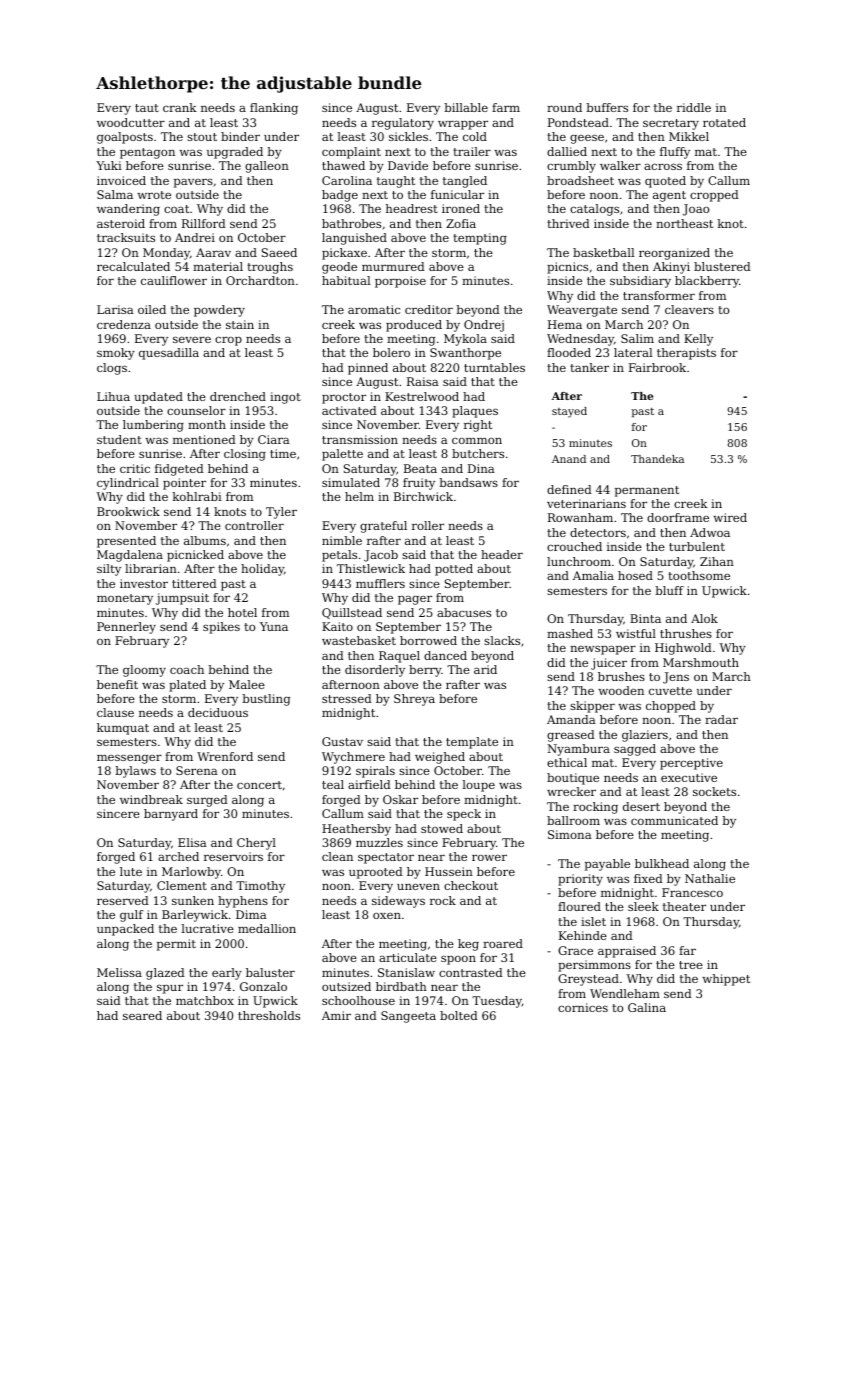  I want to click on matchbox, so click(205, 1000).
